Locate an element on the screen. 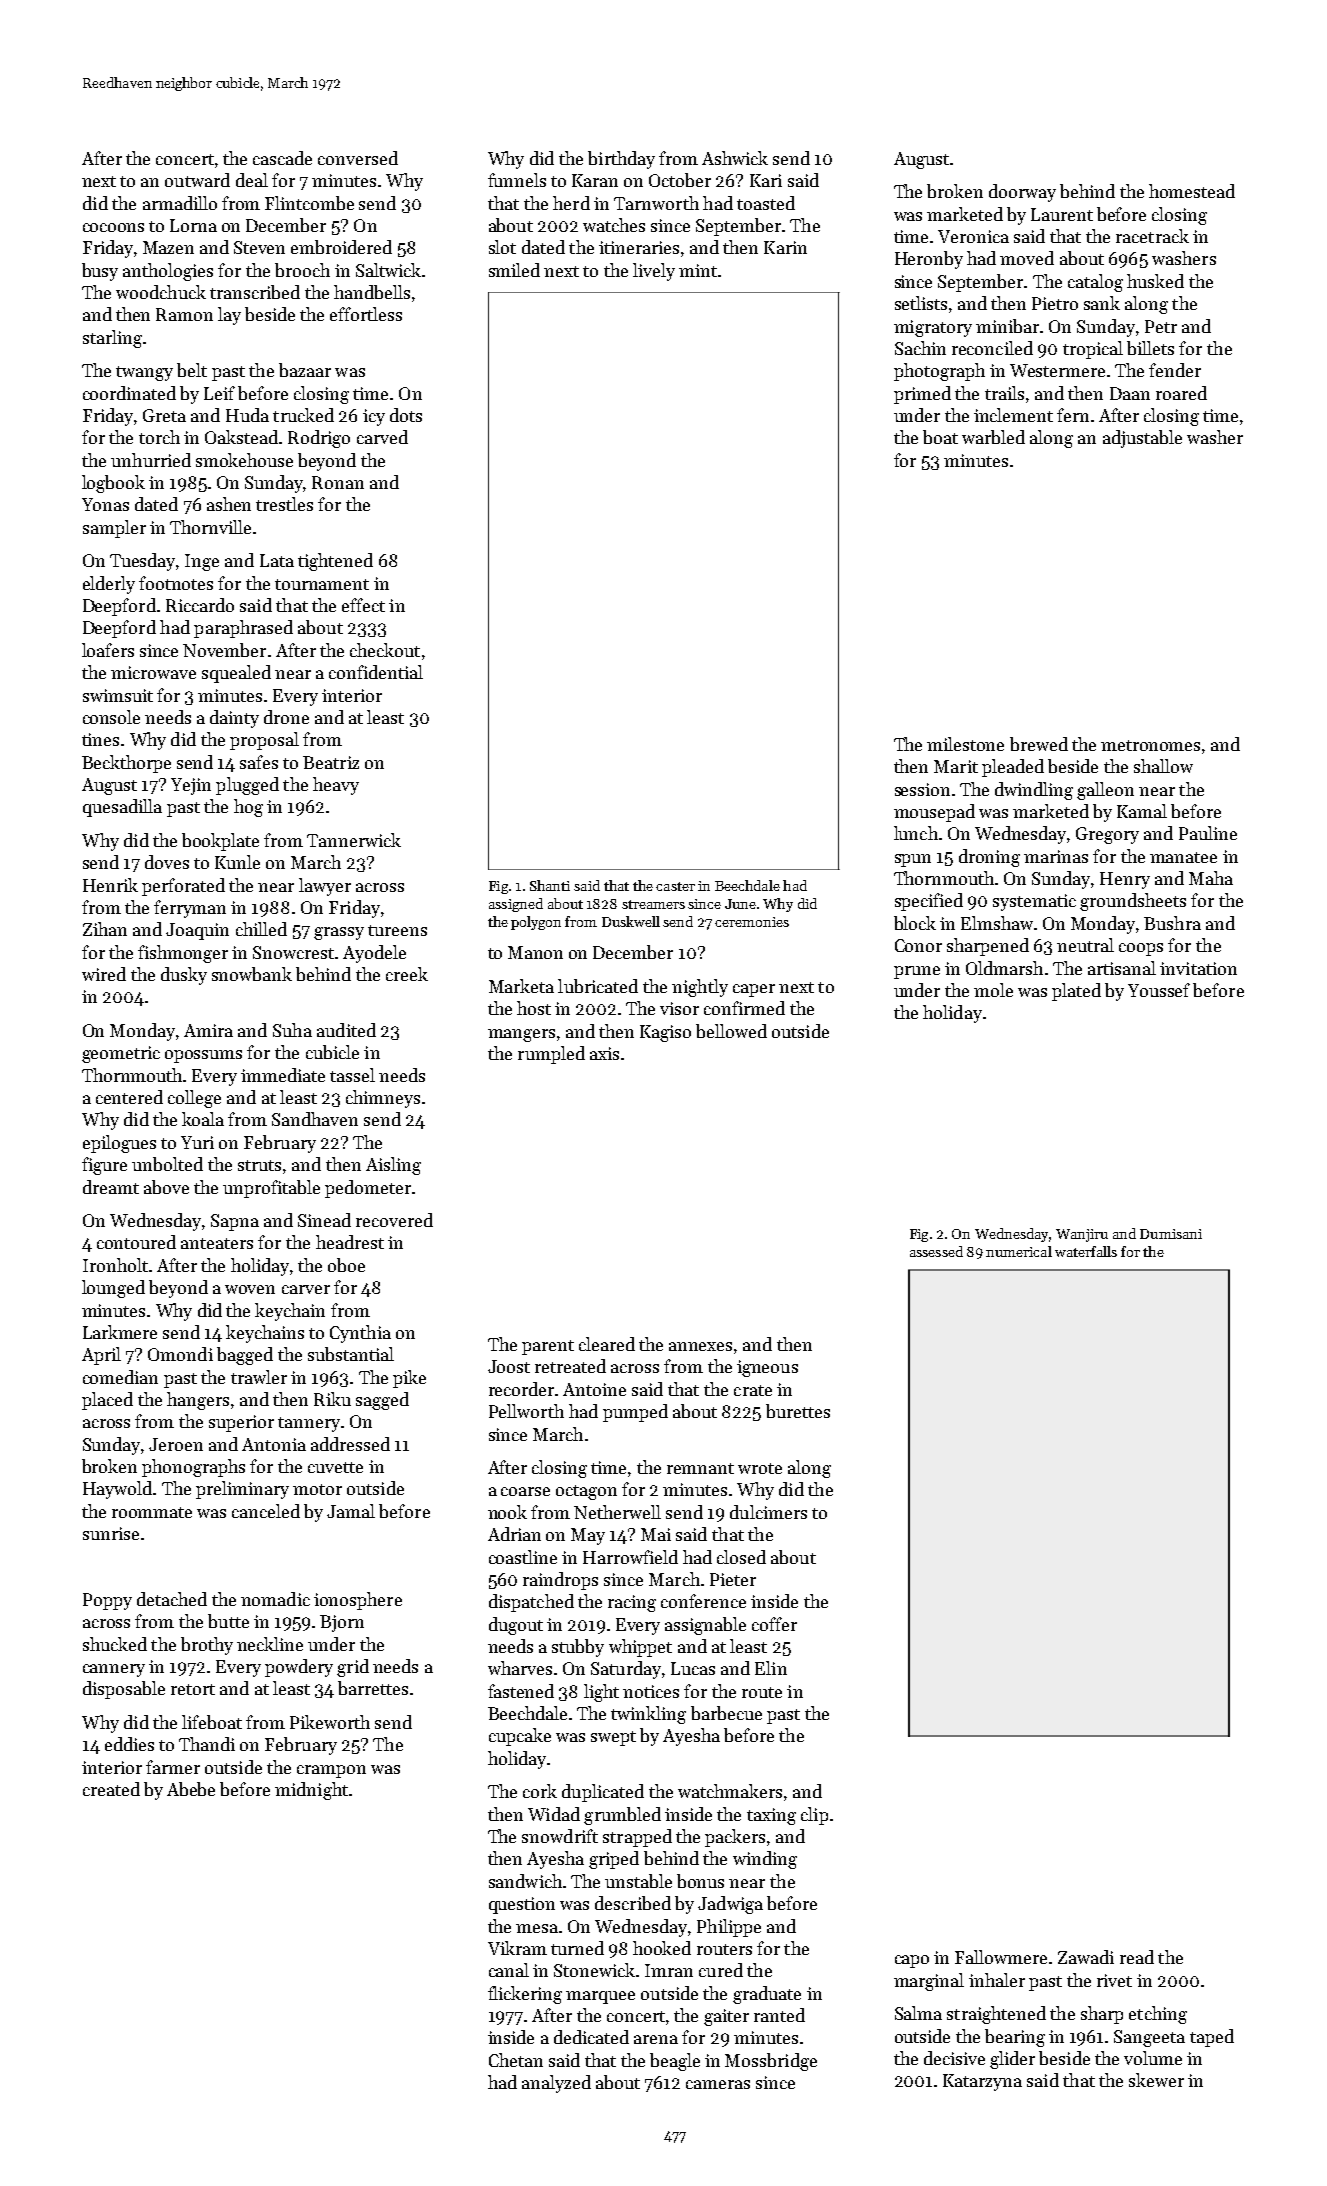 The width and height of the screenshot is (1327, 2186). icy is located at coordinates (374, 417).
